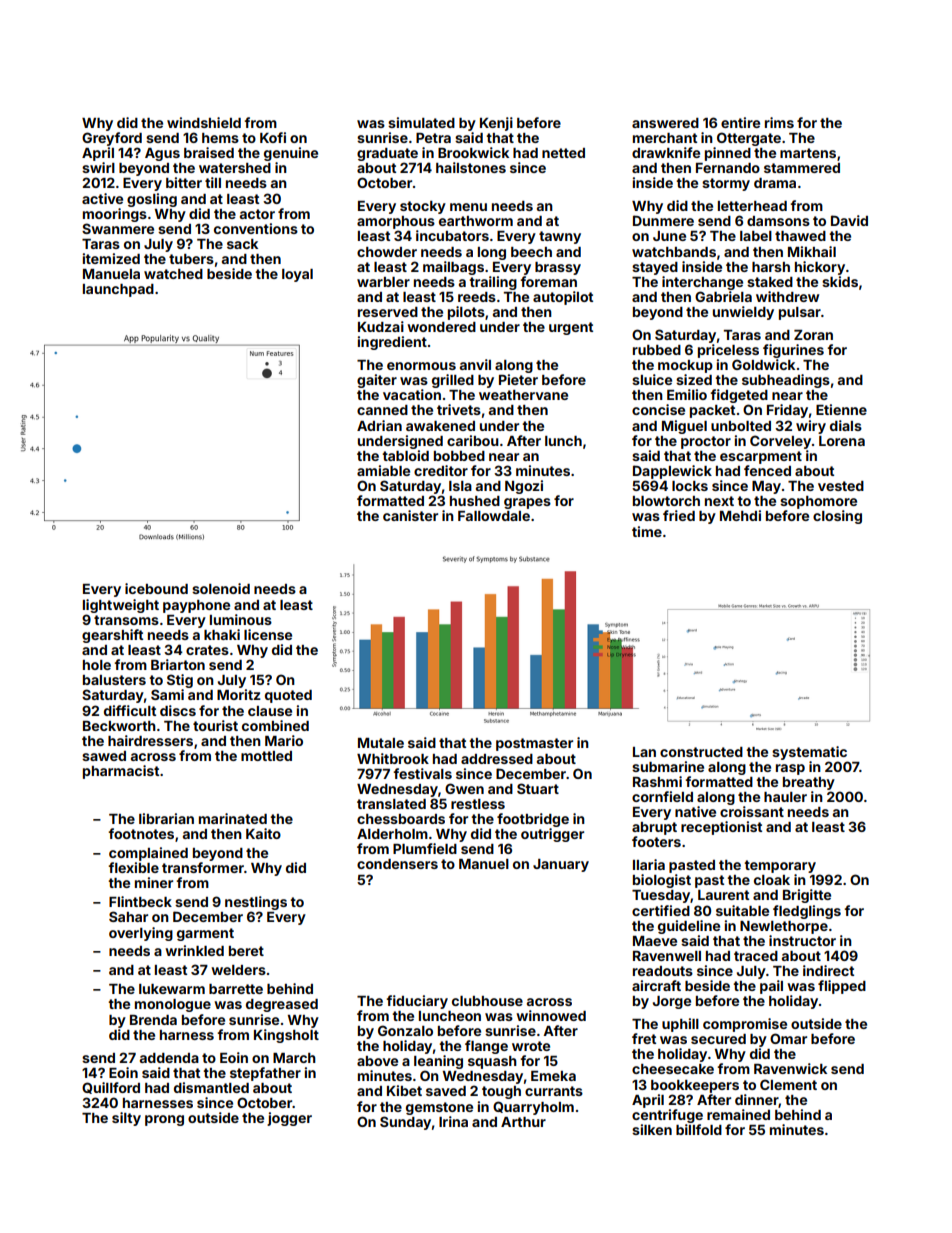 The width and height of the document is (952, 1233). I want to click on damsons, so click(778, 221).
